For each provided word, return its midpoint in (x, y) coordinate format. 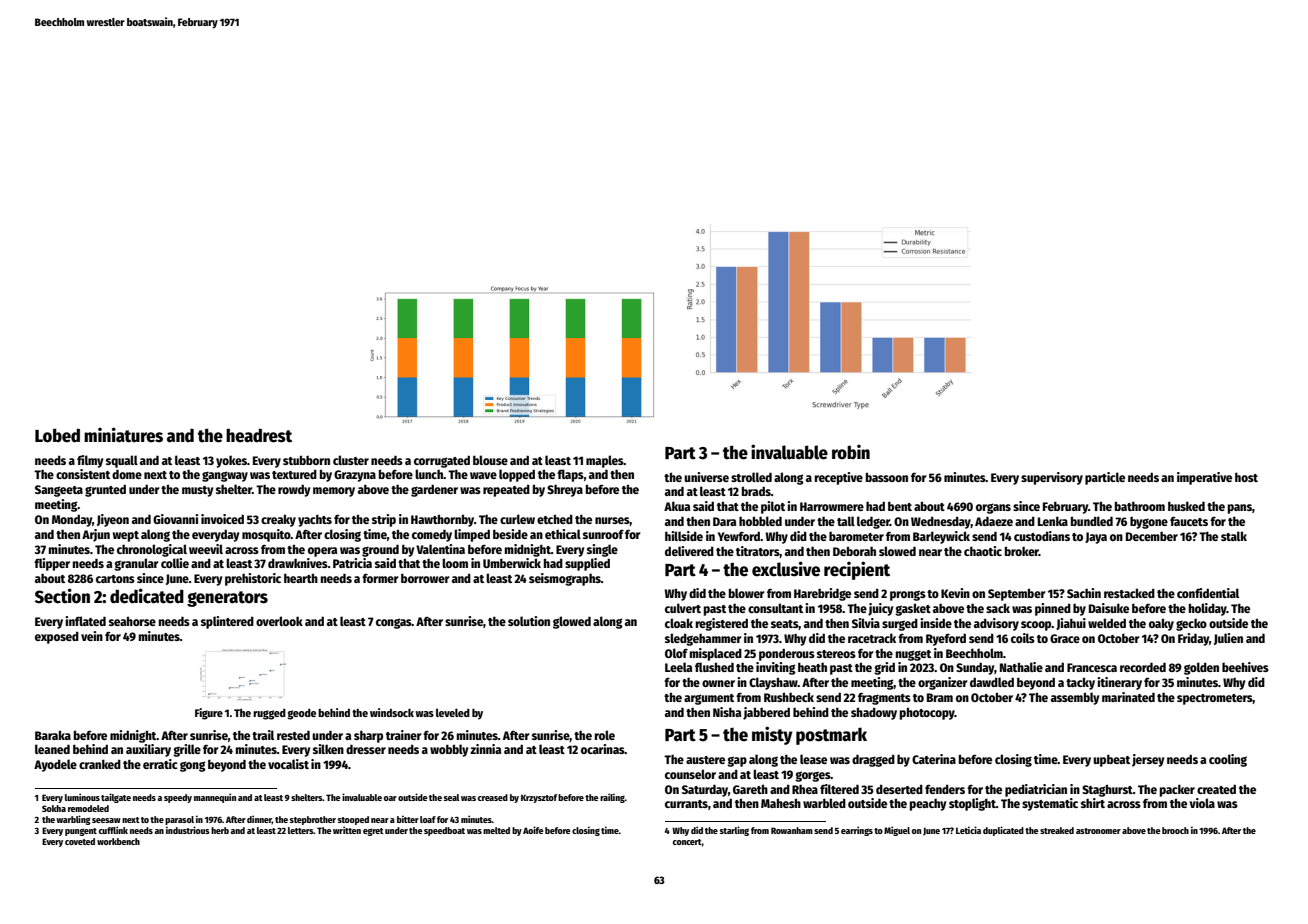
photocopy (927, 713)
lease (813, 759)
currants (686, 804)
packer (1177, 790)
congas (394, 623)
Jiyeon (113, 520)
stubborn (306, 460)
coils (1023, 638)
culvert (683, 608)
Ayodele (55, 765)
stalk (1234, 536)
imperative (1204, 478)
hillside (684, 536)
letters (301, 830)
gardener (434, 490)
